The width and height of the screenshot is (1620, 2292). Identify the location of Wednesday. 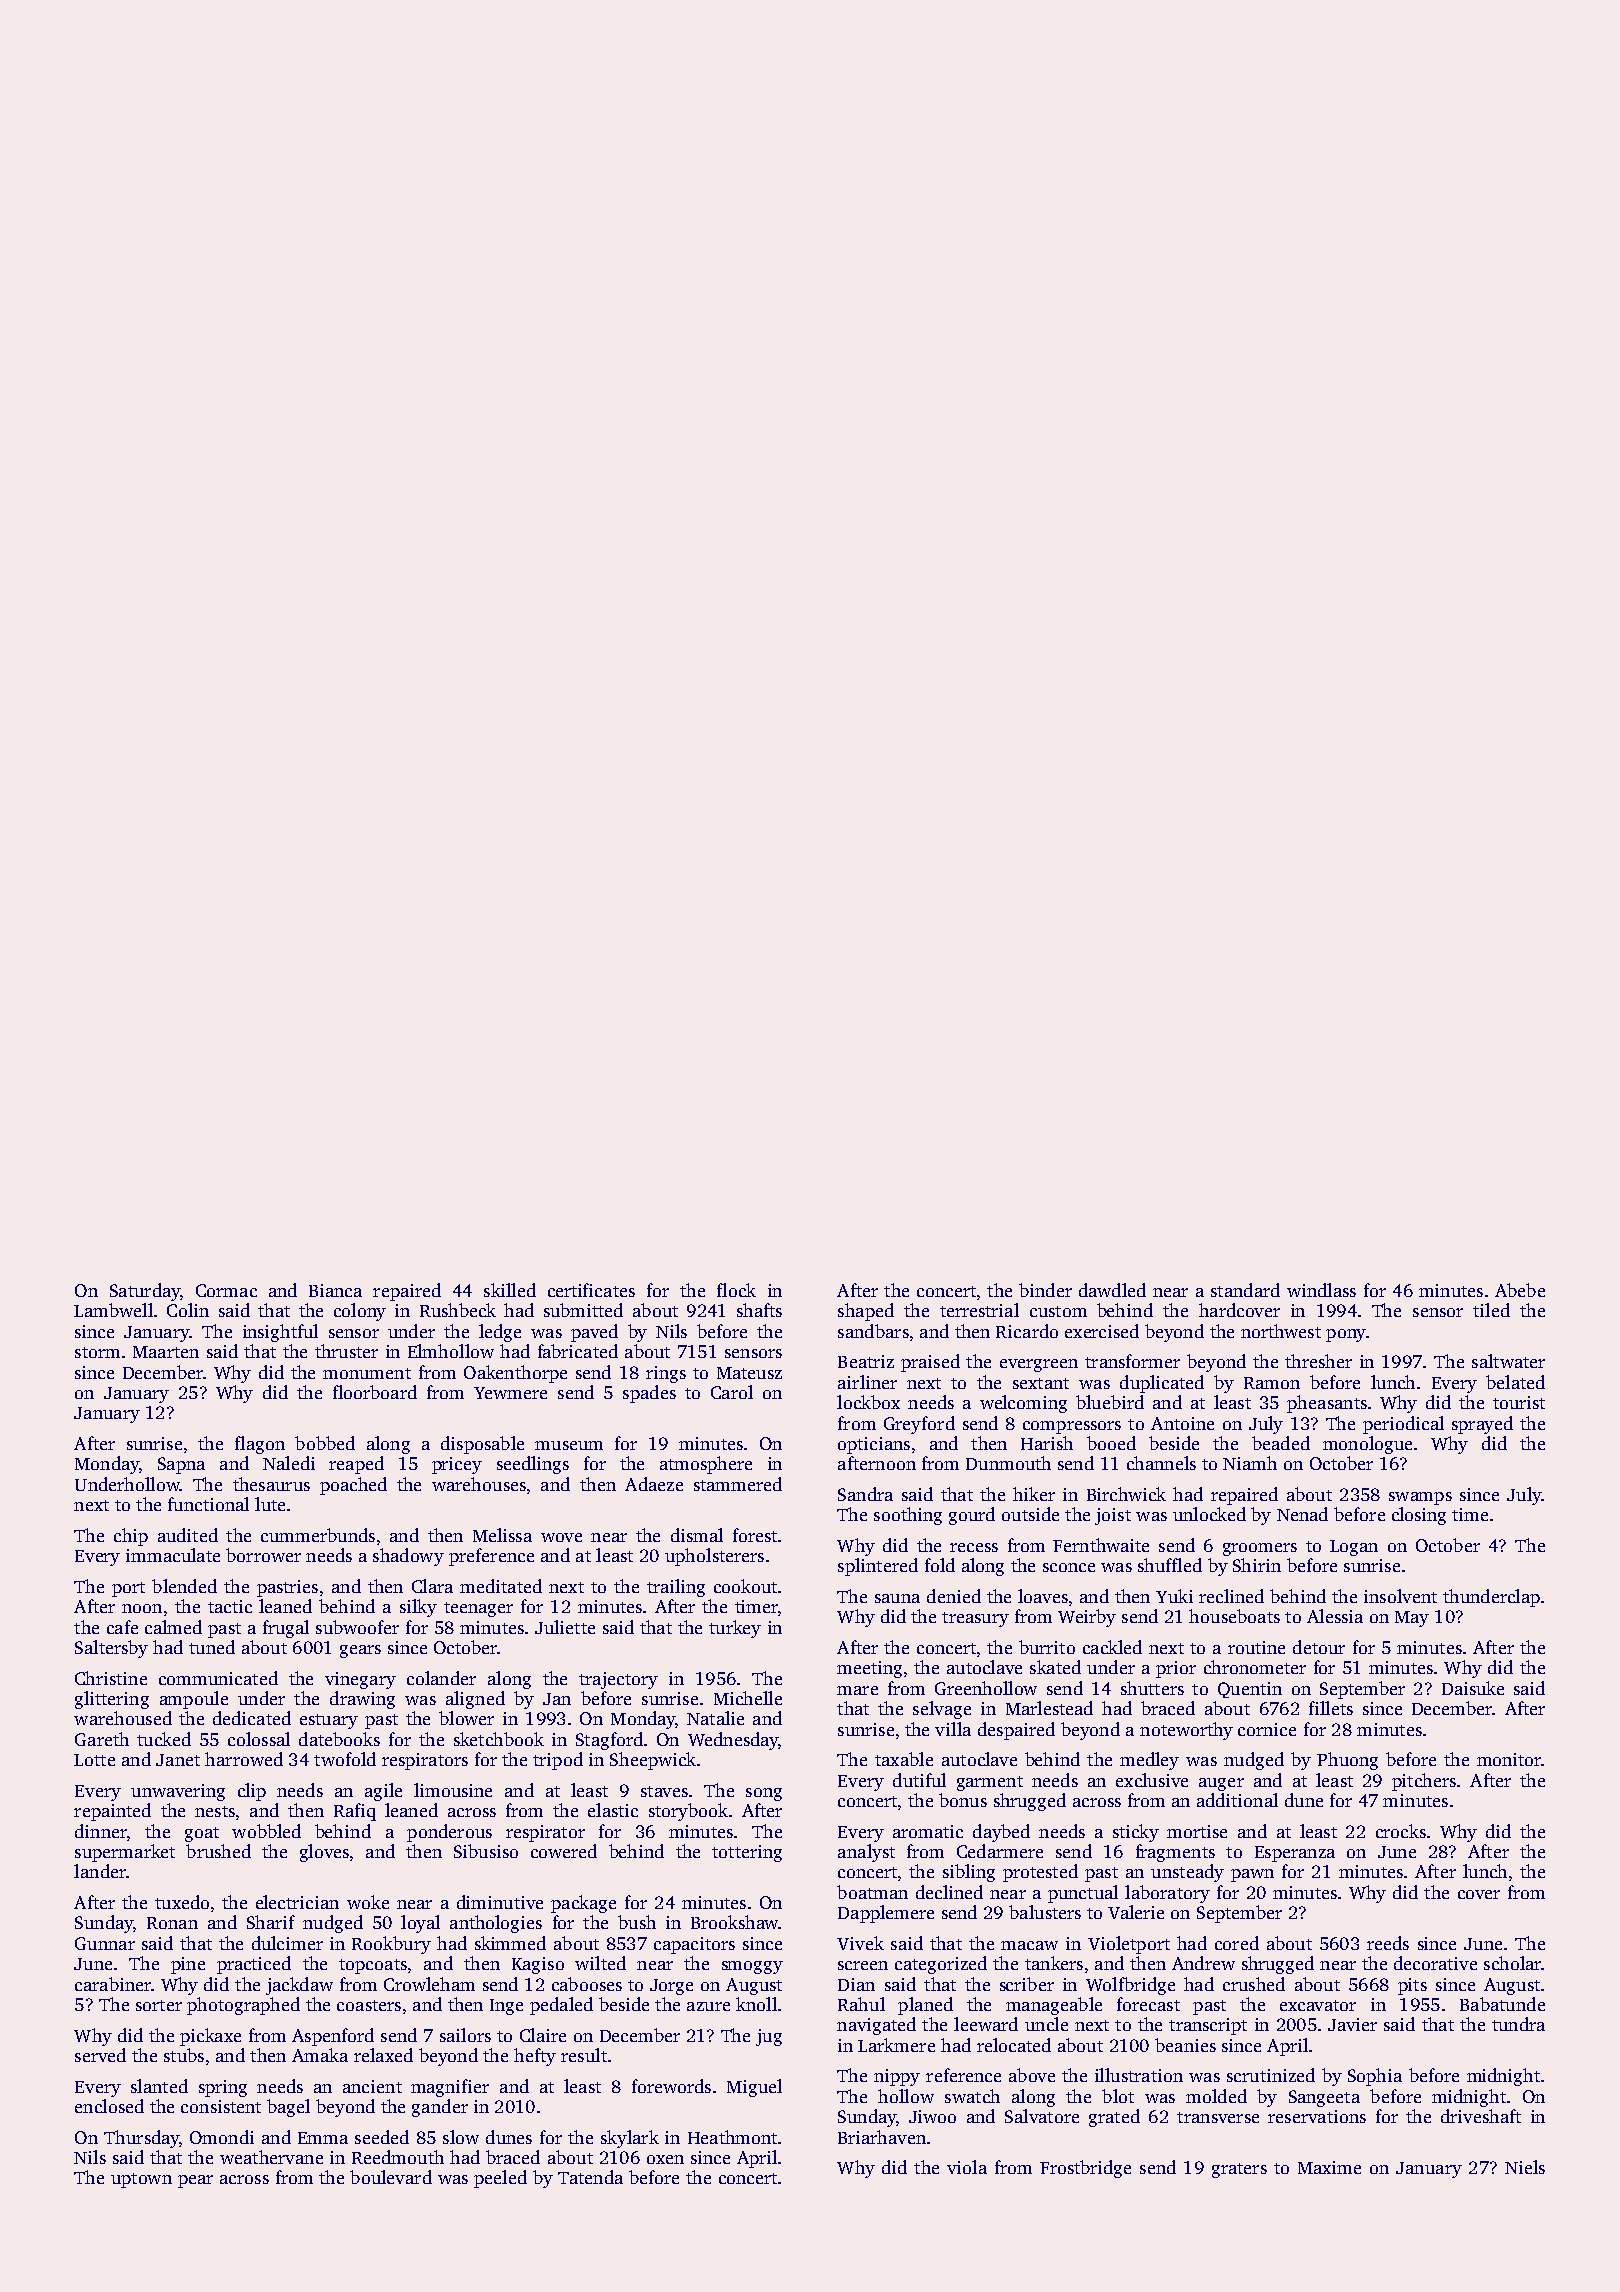
(733, 1741).
